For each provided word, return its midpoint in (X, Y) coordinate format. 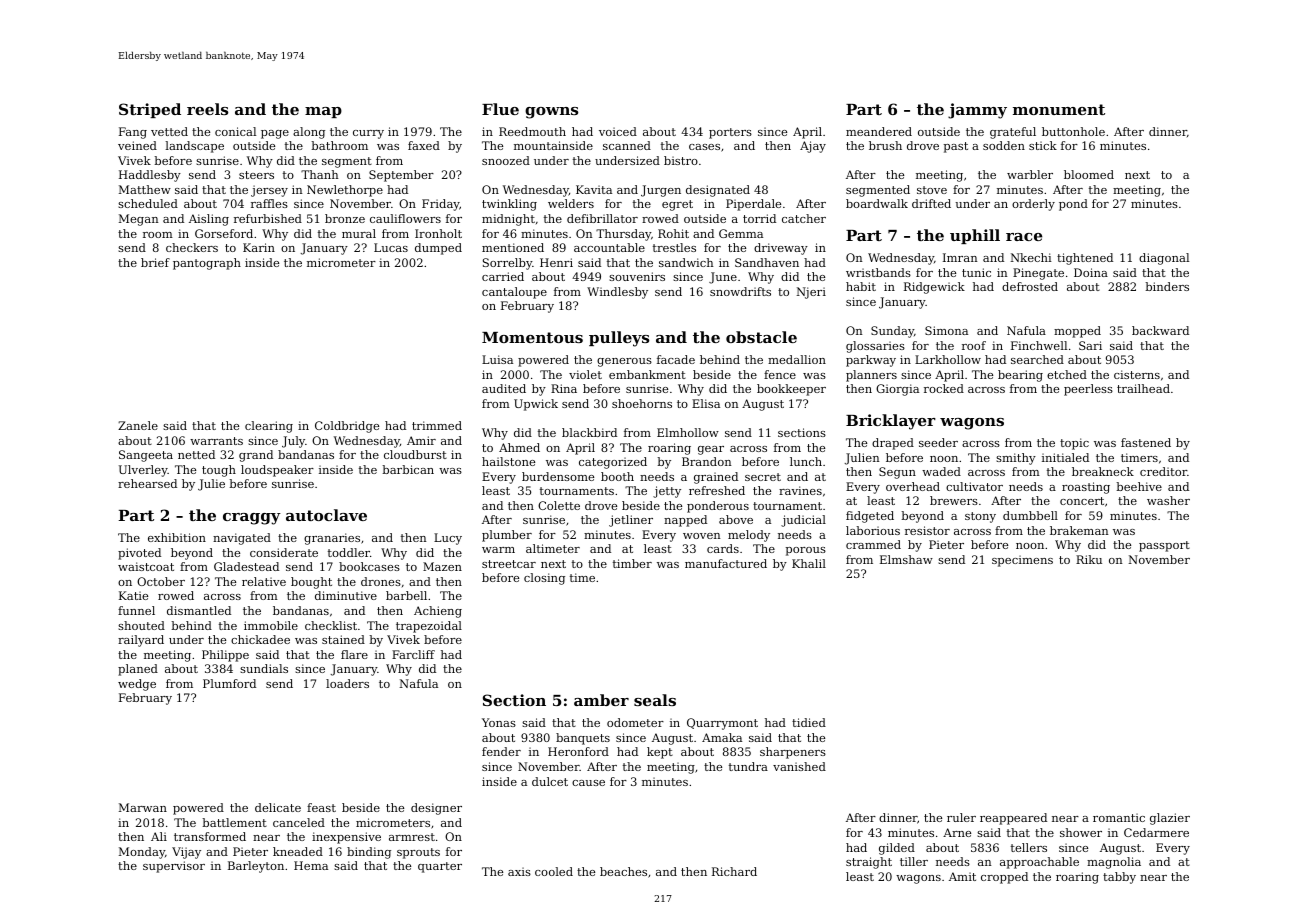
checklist (331, 625)
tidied (809, 722)
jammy (977, 111)
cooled (554, 871)
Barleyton (256, 867)
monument (1059, 109)
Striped (150, 110)
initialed (1065, 457)
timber (632, 563)
